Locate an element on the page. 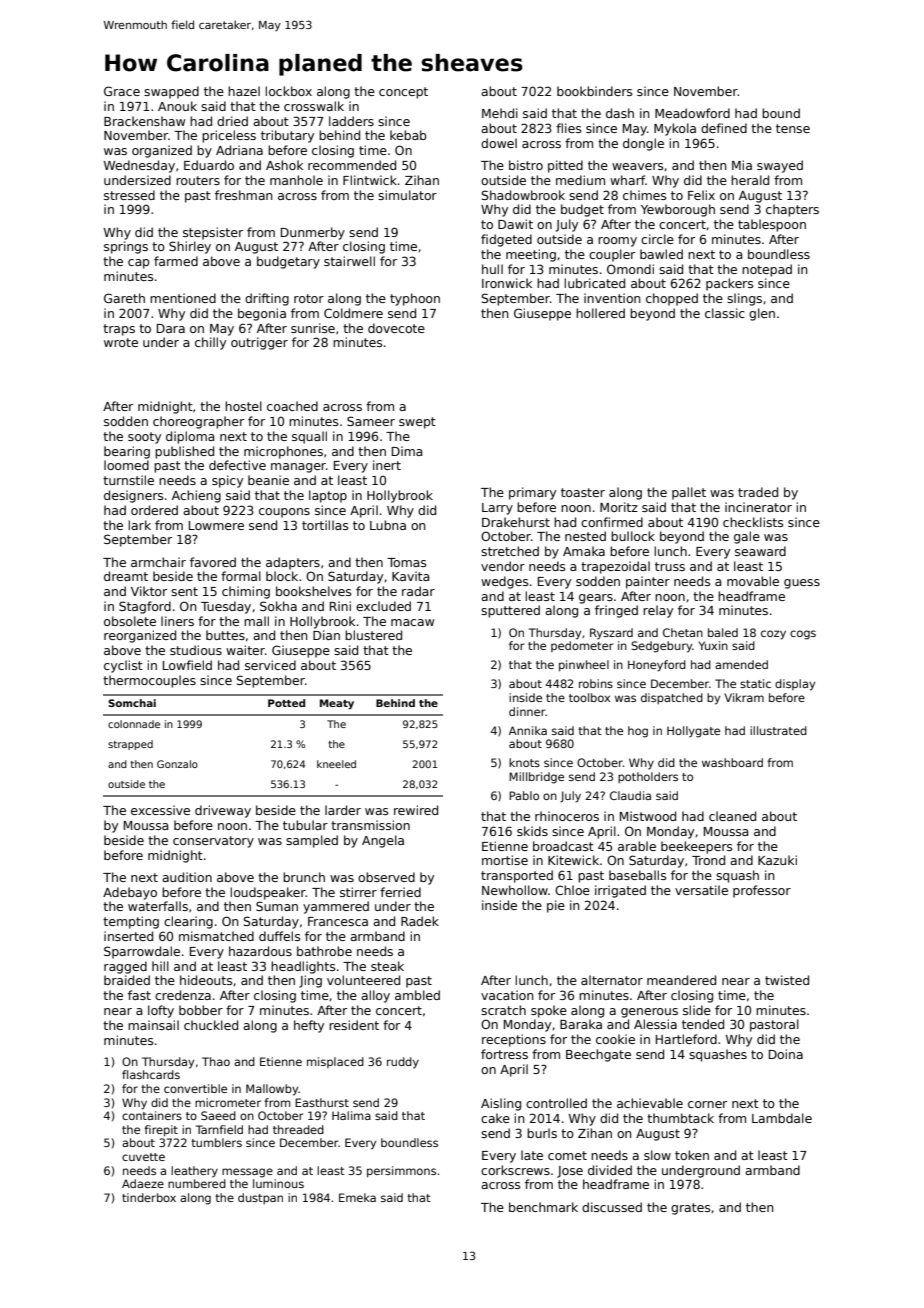 This image has width=924, height=1308. illustrated is located at coordinates (778, 730).
